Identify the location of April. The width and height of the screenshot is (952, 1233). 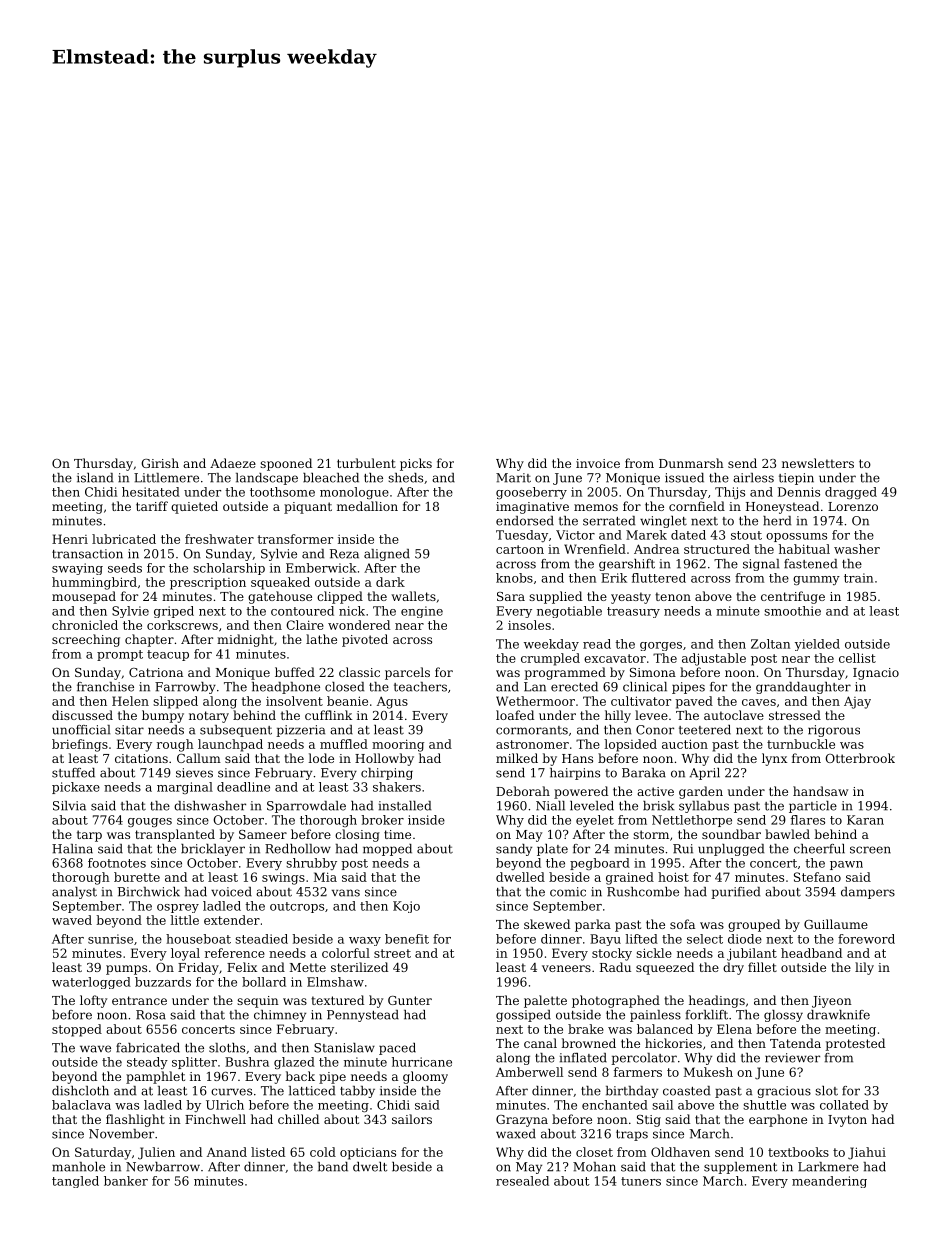
(705, 774).
